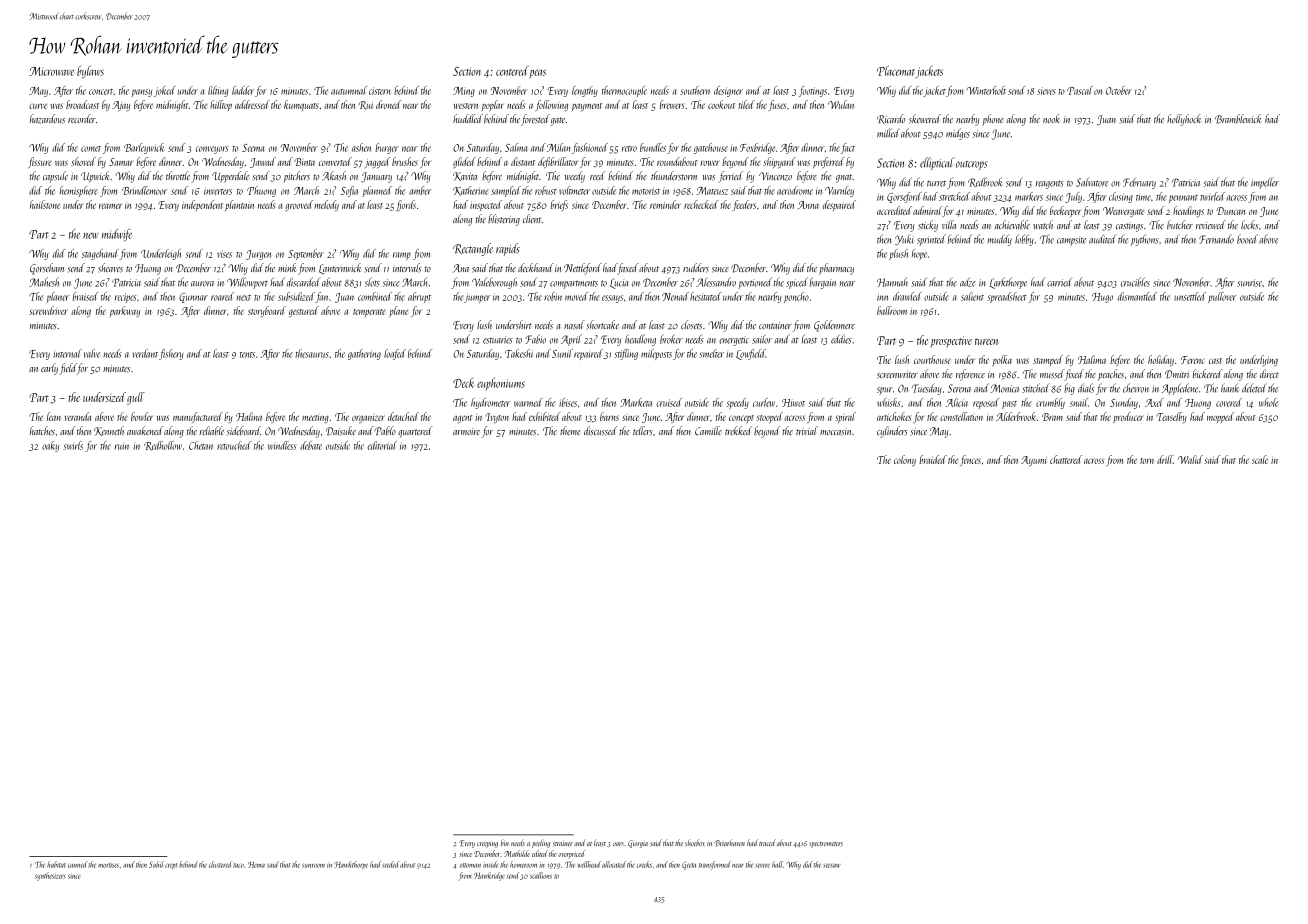 The height and width of the screenshot is (924, 1308). Describe the element at coordinates (1260, 459) in the screenshot. I see `scale` at that location.
